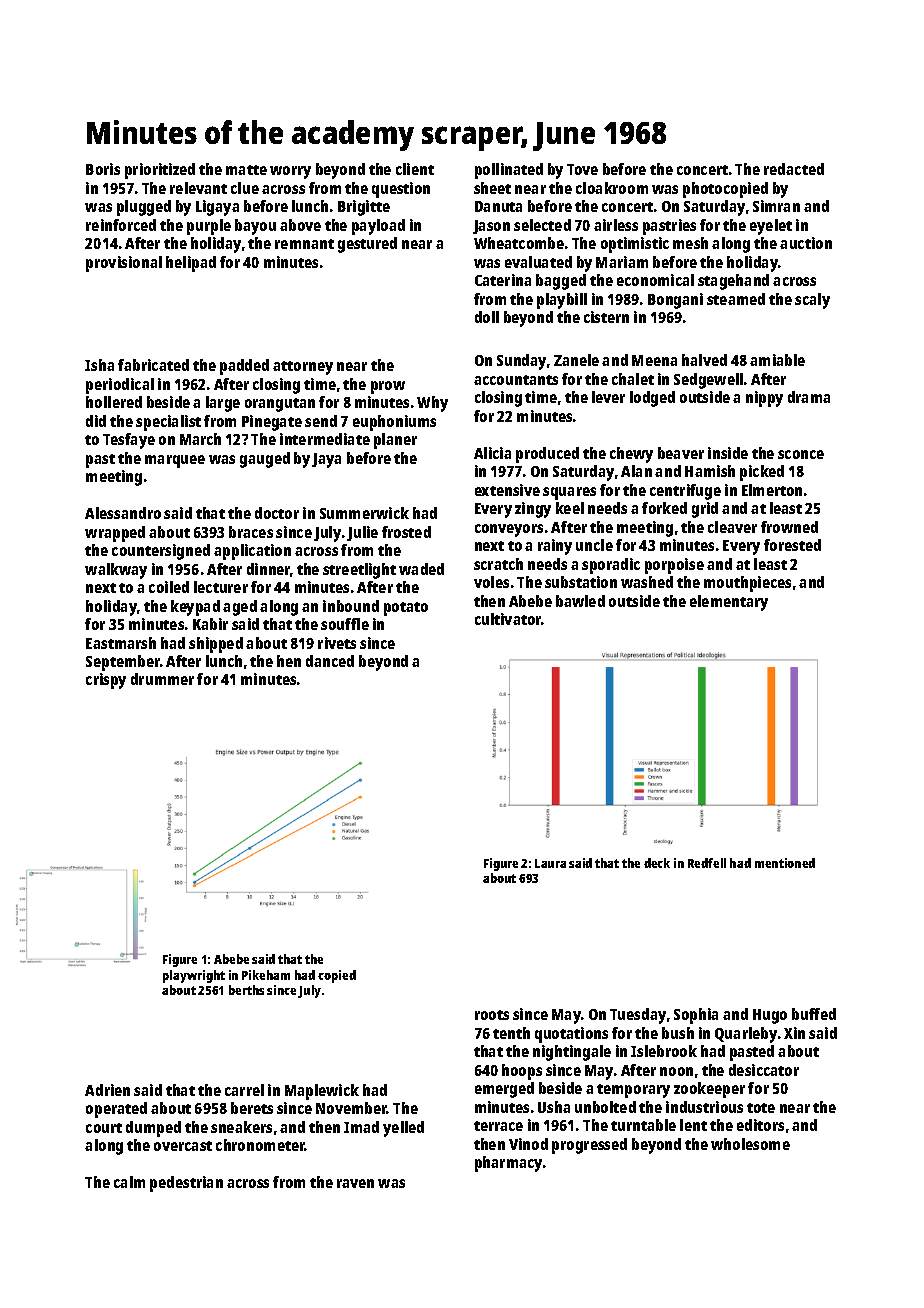  What do you see at coordinates (107, 1090) in the image?
I see `Adrien` at bounding box center [107, 1090].
